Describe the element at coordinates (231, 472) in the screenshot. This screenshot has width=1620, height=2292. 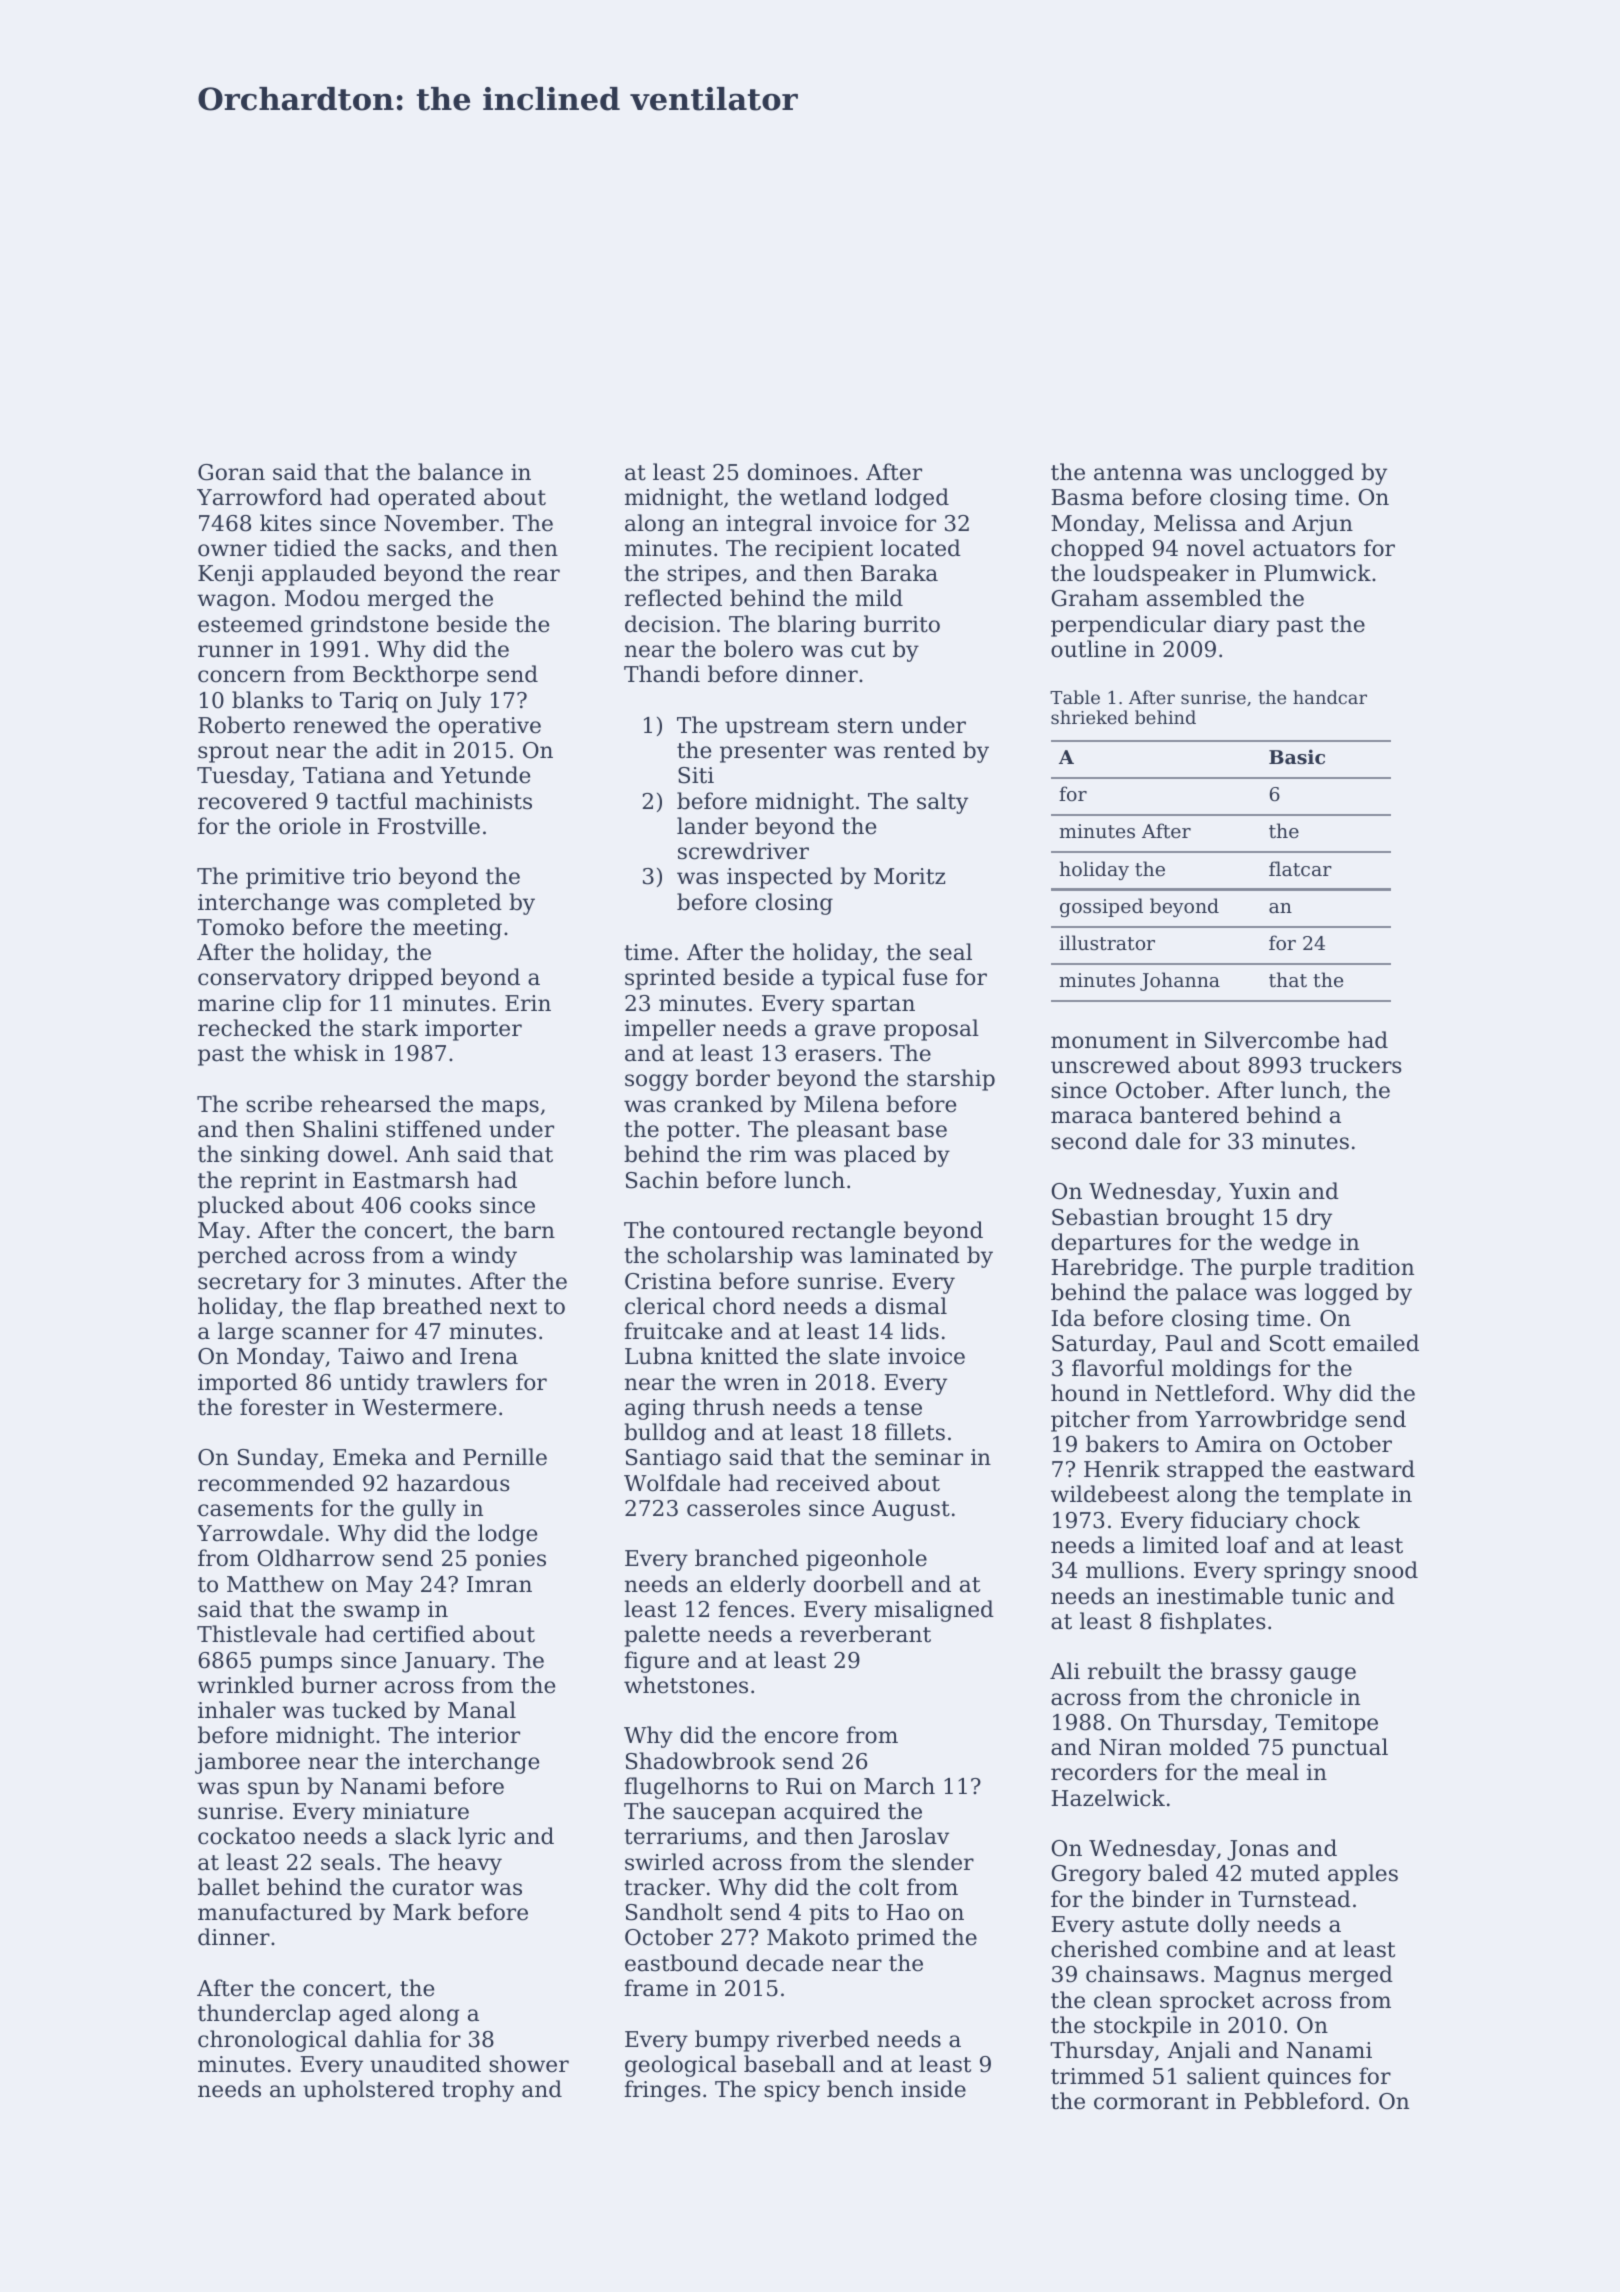
I see `Goran` at that location.
